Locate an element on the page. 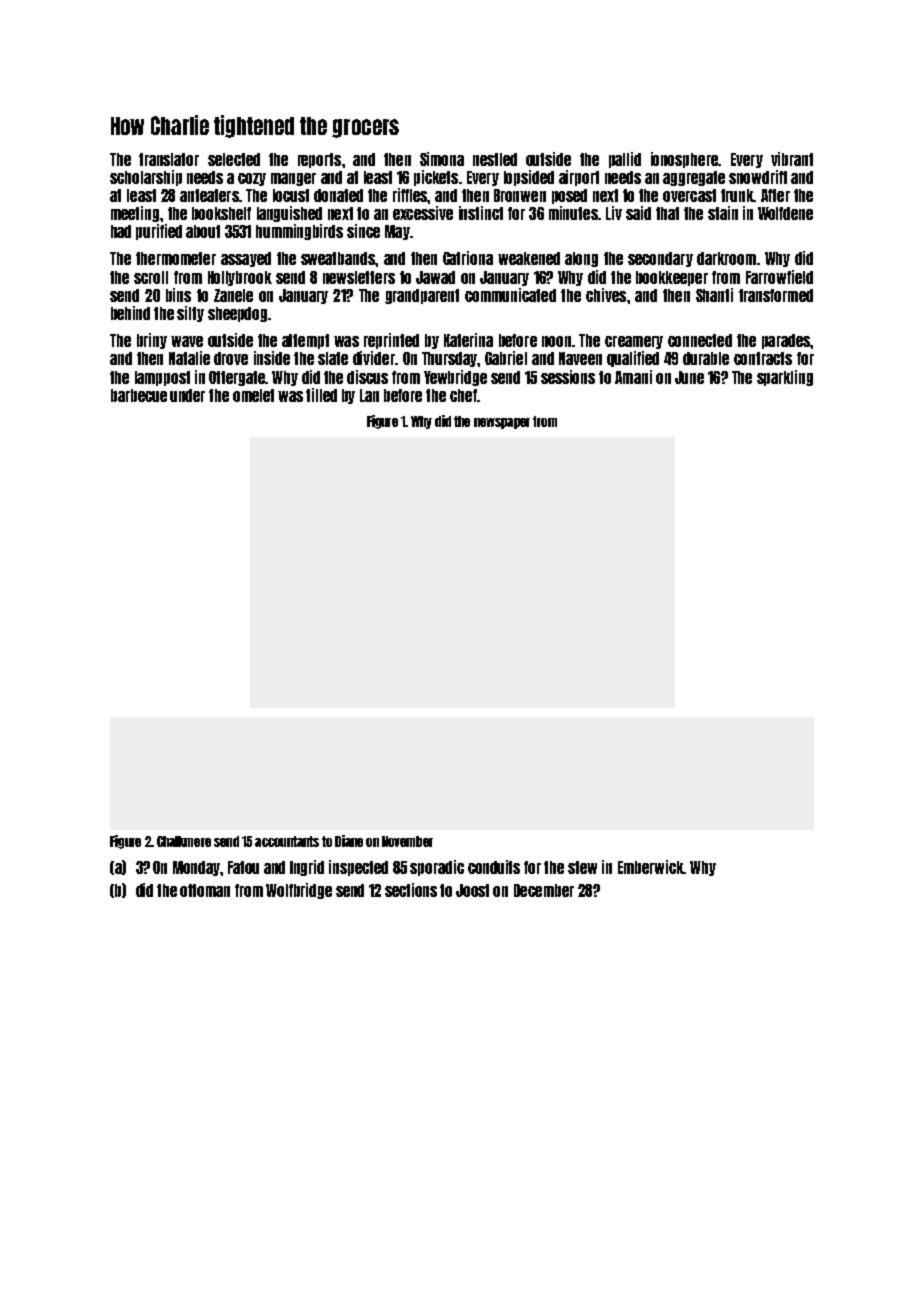 The height and width of the page is (1308, 924). Chalkmere is located at coordinates (184, 841).
